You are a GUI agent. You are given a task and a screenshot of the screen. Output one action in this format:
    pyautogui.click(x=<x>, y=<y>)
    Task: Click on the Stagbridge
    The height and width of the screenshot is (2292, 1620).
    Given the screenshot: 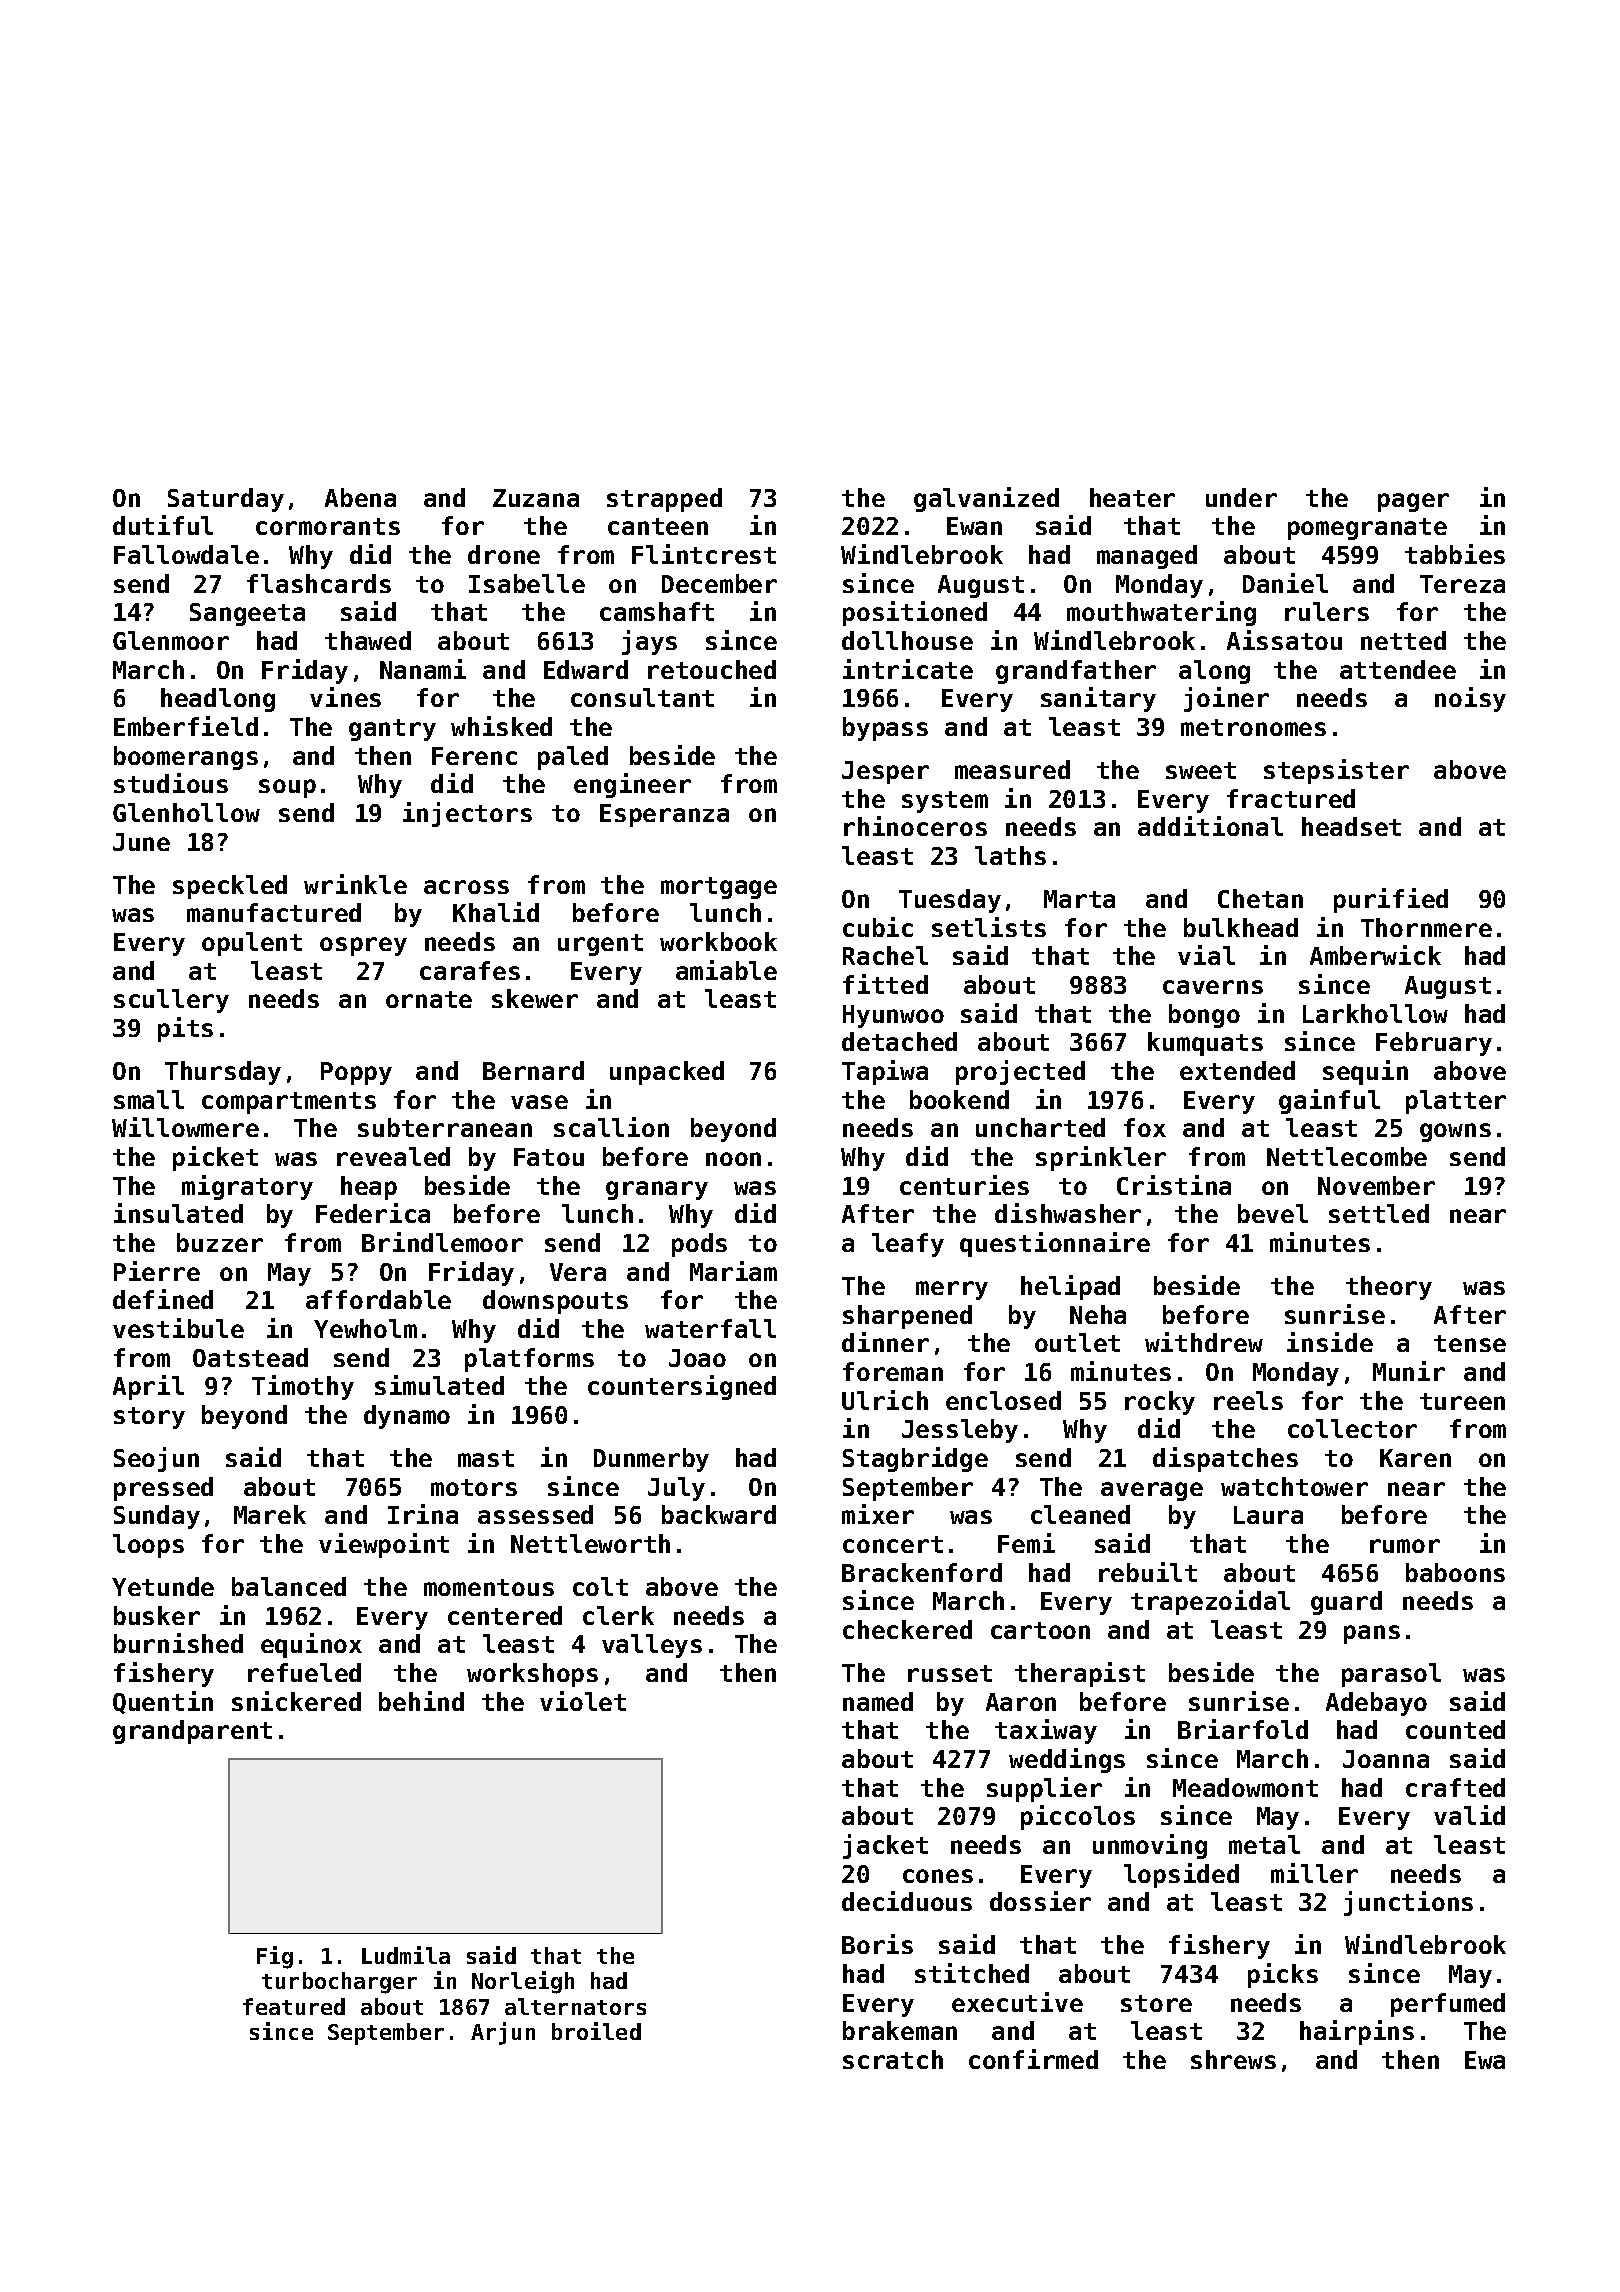 What is the action you would take?
    pyautogui.click(x=915, y=1459)
